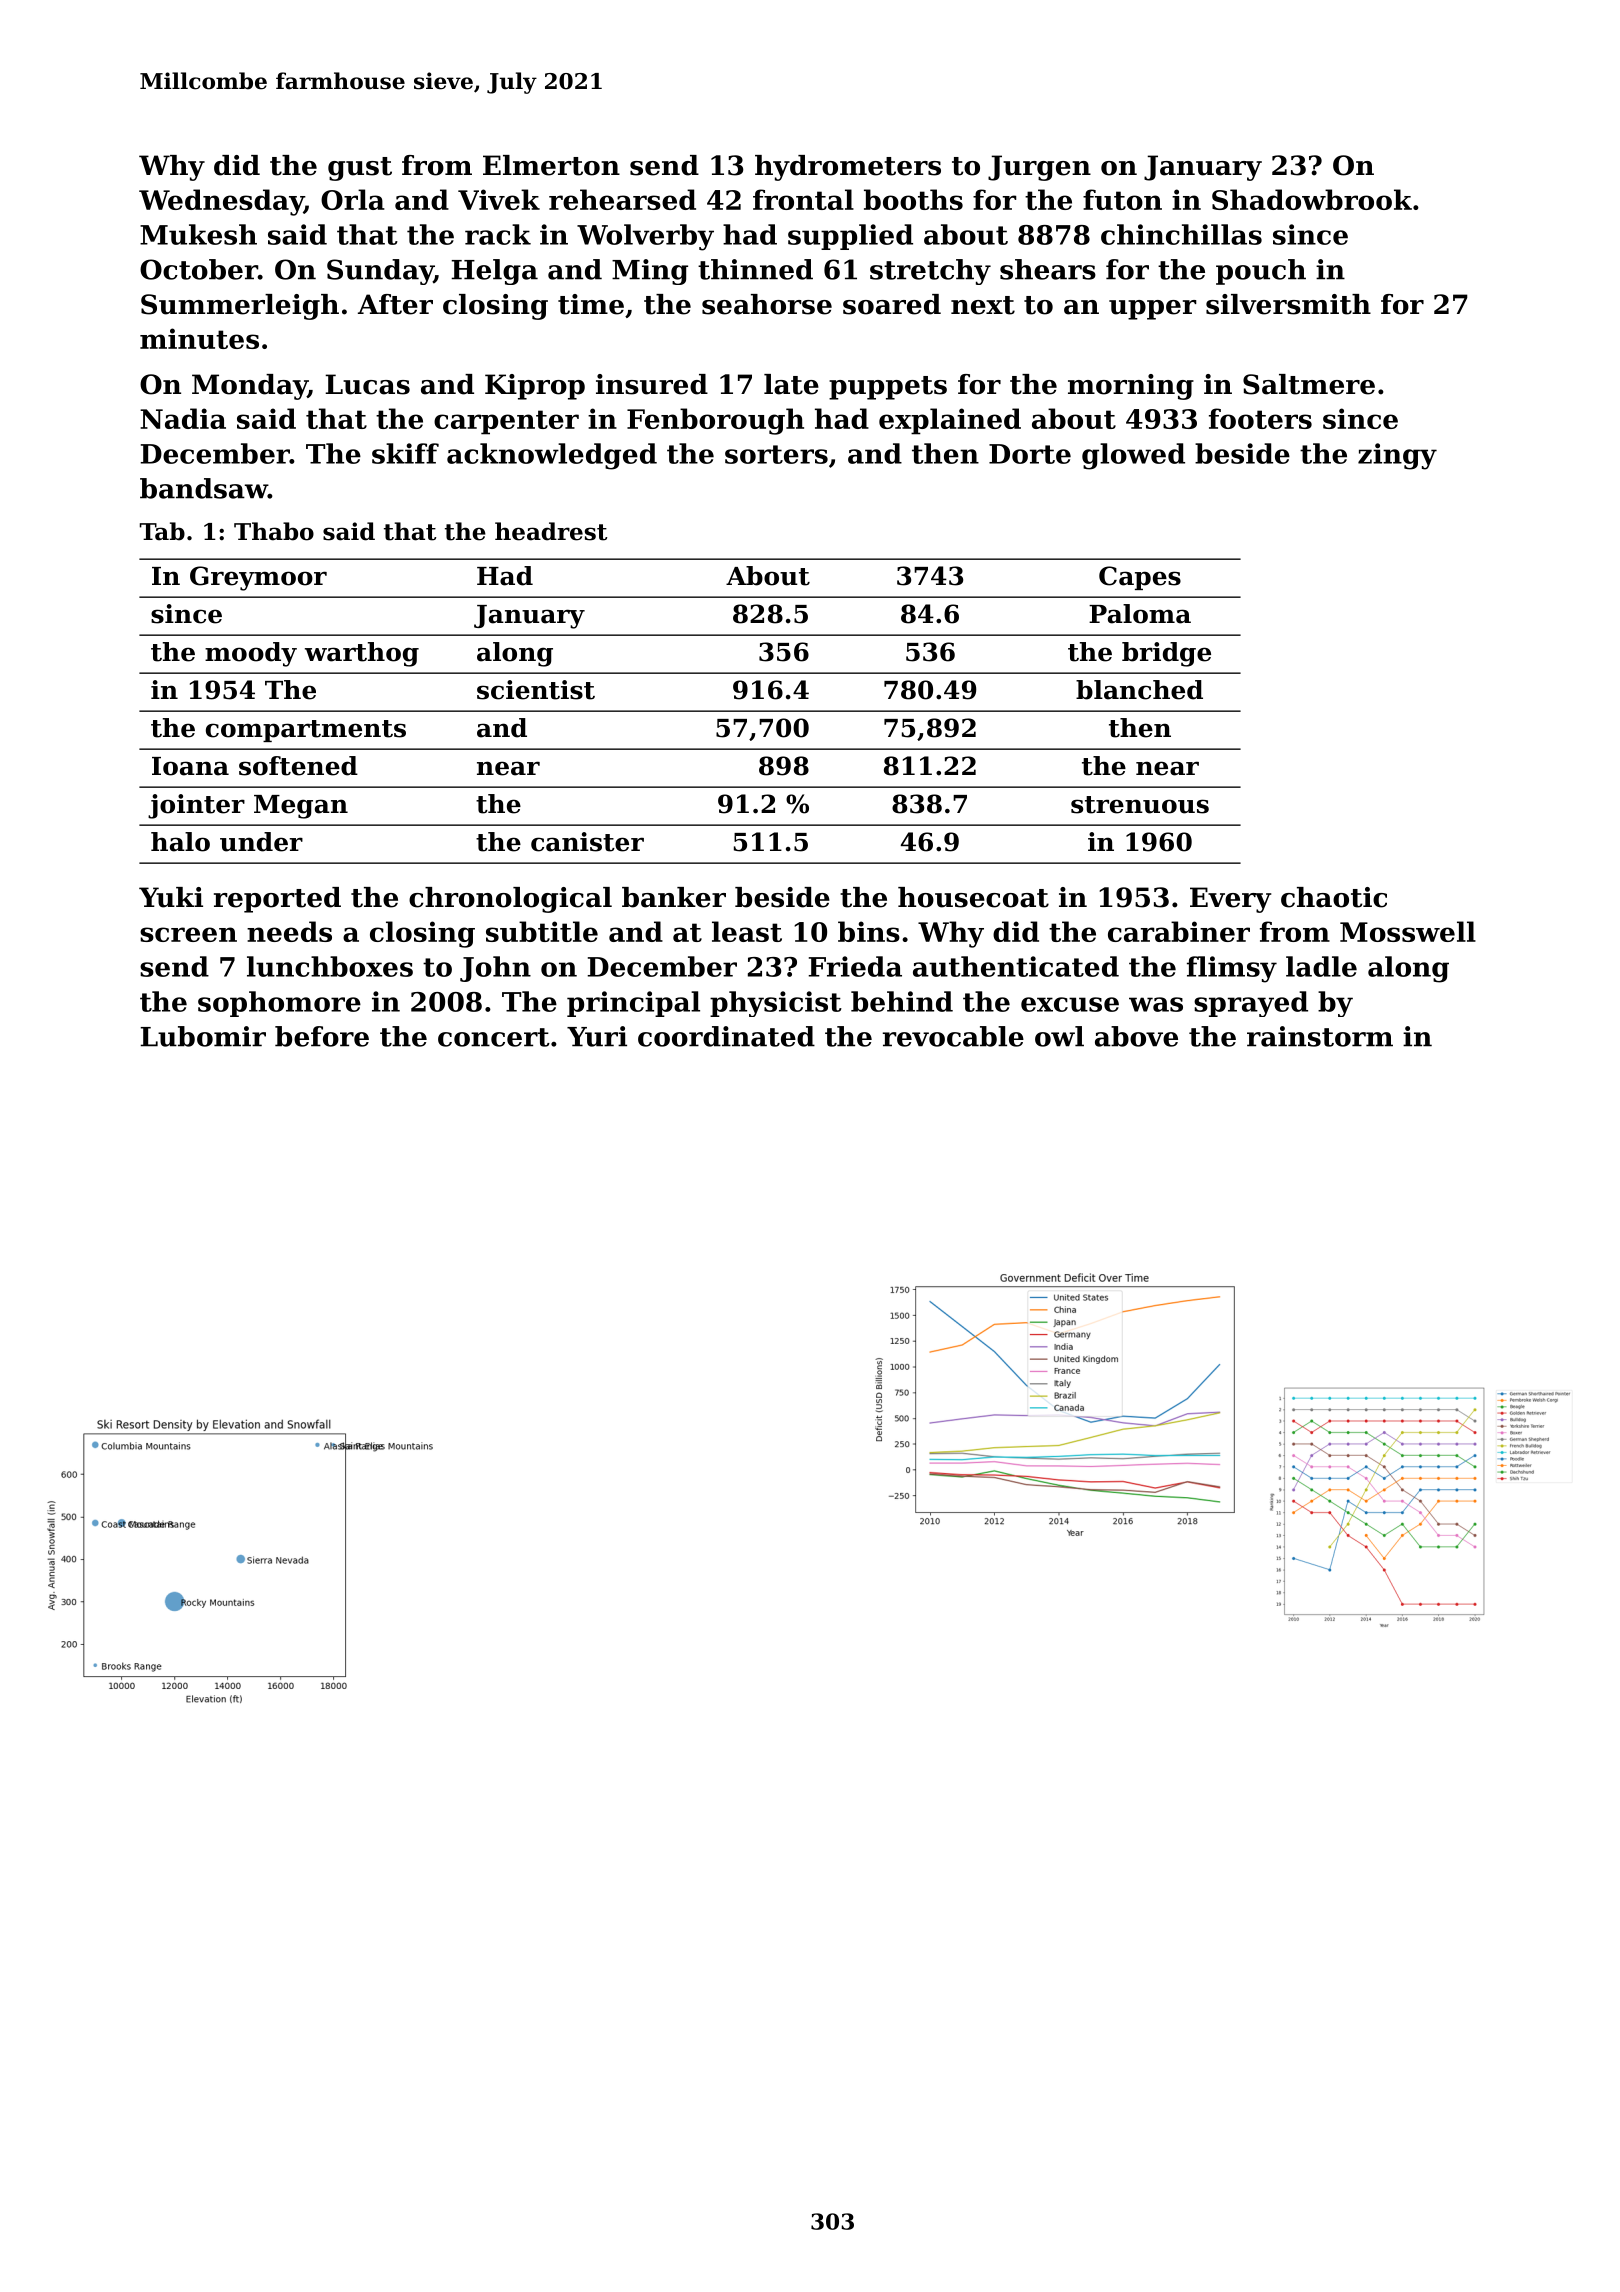 The image size is (1620, 2292). Describe the element at coordinates (1309, 384) in the page. I see `Saltmere` at that location.
